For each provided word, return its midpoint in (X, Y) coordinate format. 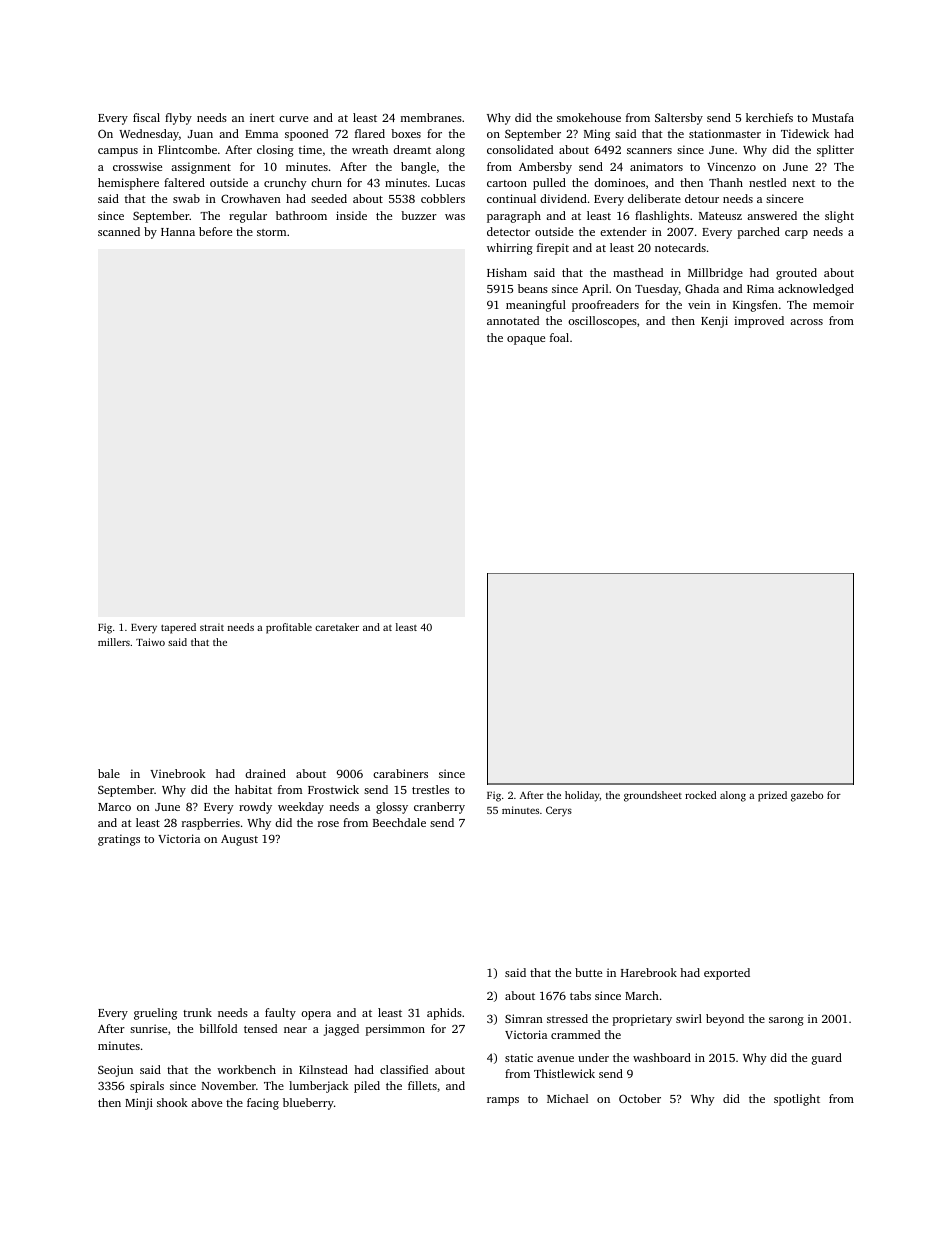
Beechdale (399, 822)
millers (114, 642)
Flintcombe (187, 149)
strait (212, 627)
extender (623, 231)
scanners (649, 151)
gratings (119, 840)
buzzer (419, 215)
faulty (280, 1014)
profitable (289, 628)
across (806, 322)
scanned (119, 231)
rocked (700, 795)
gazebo (807, 796)
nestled (767, 182)
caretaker (337, 627)
